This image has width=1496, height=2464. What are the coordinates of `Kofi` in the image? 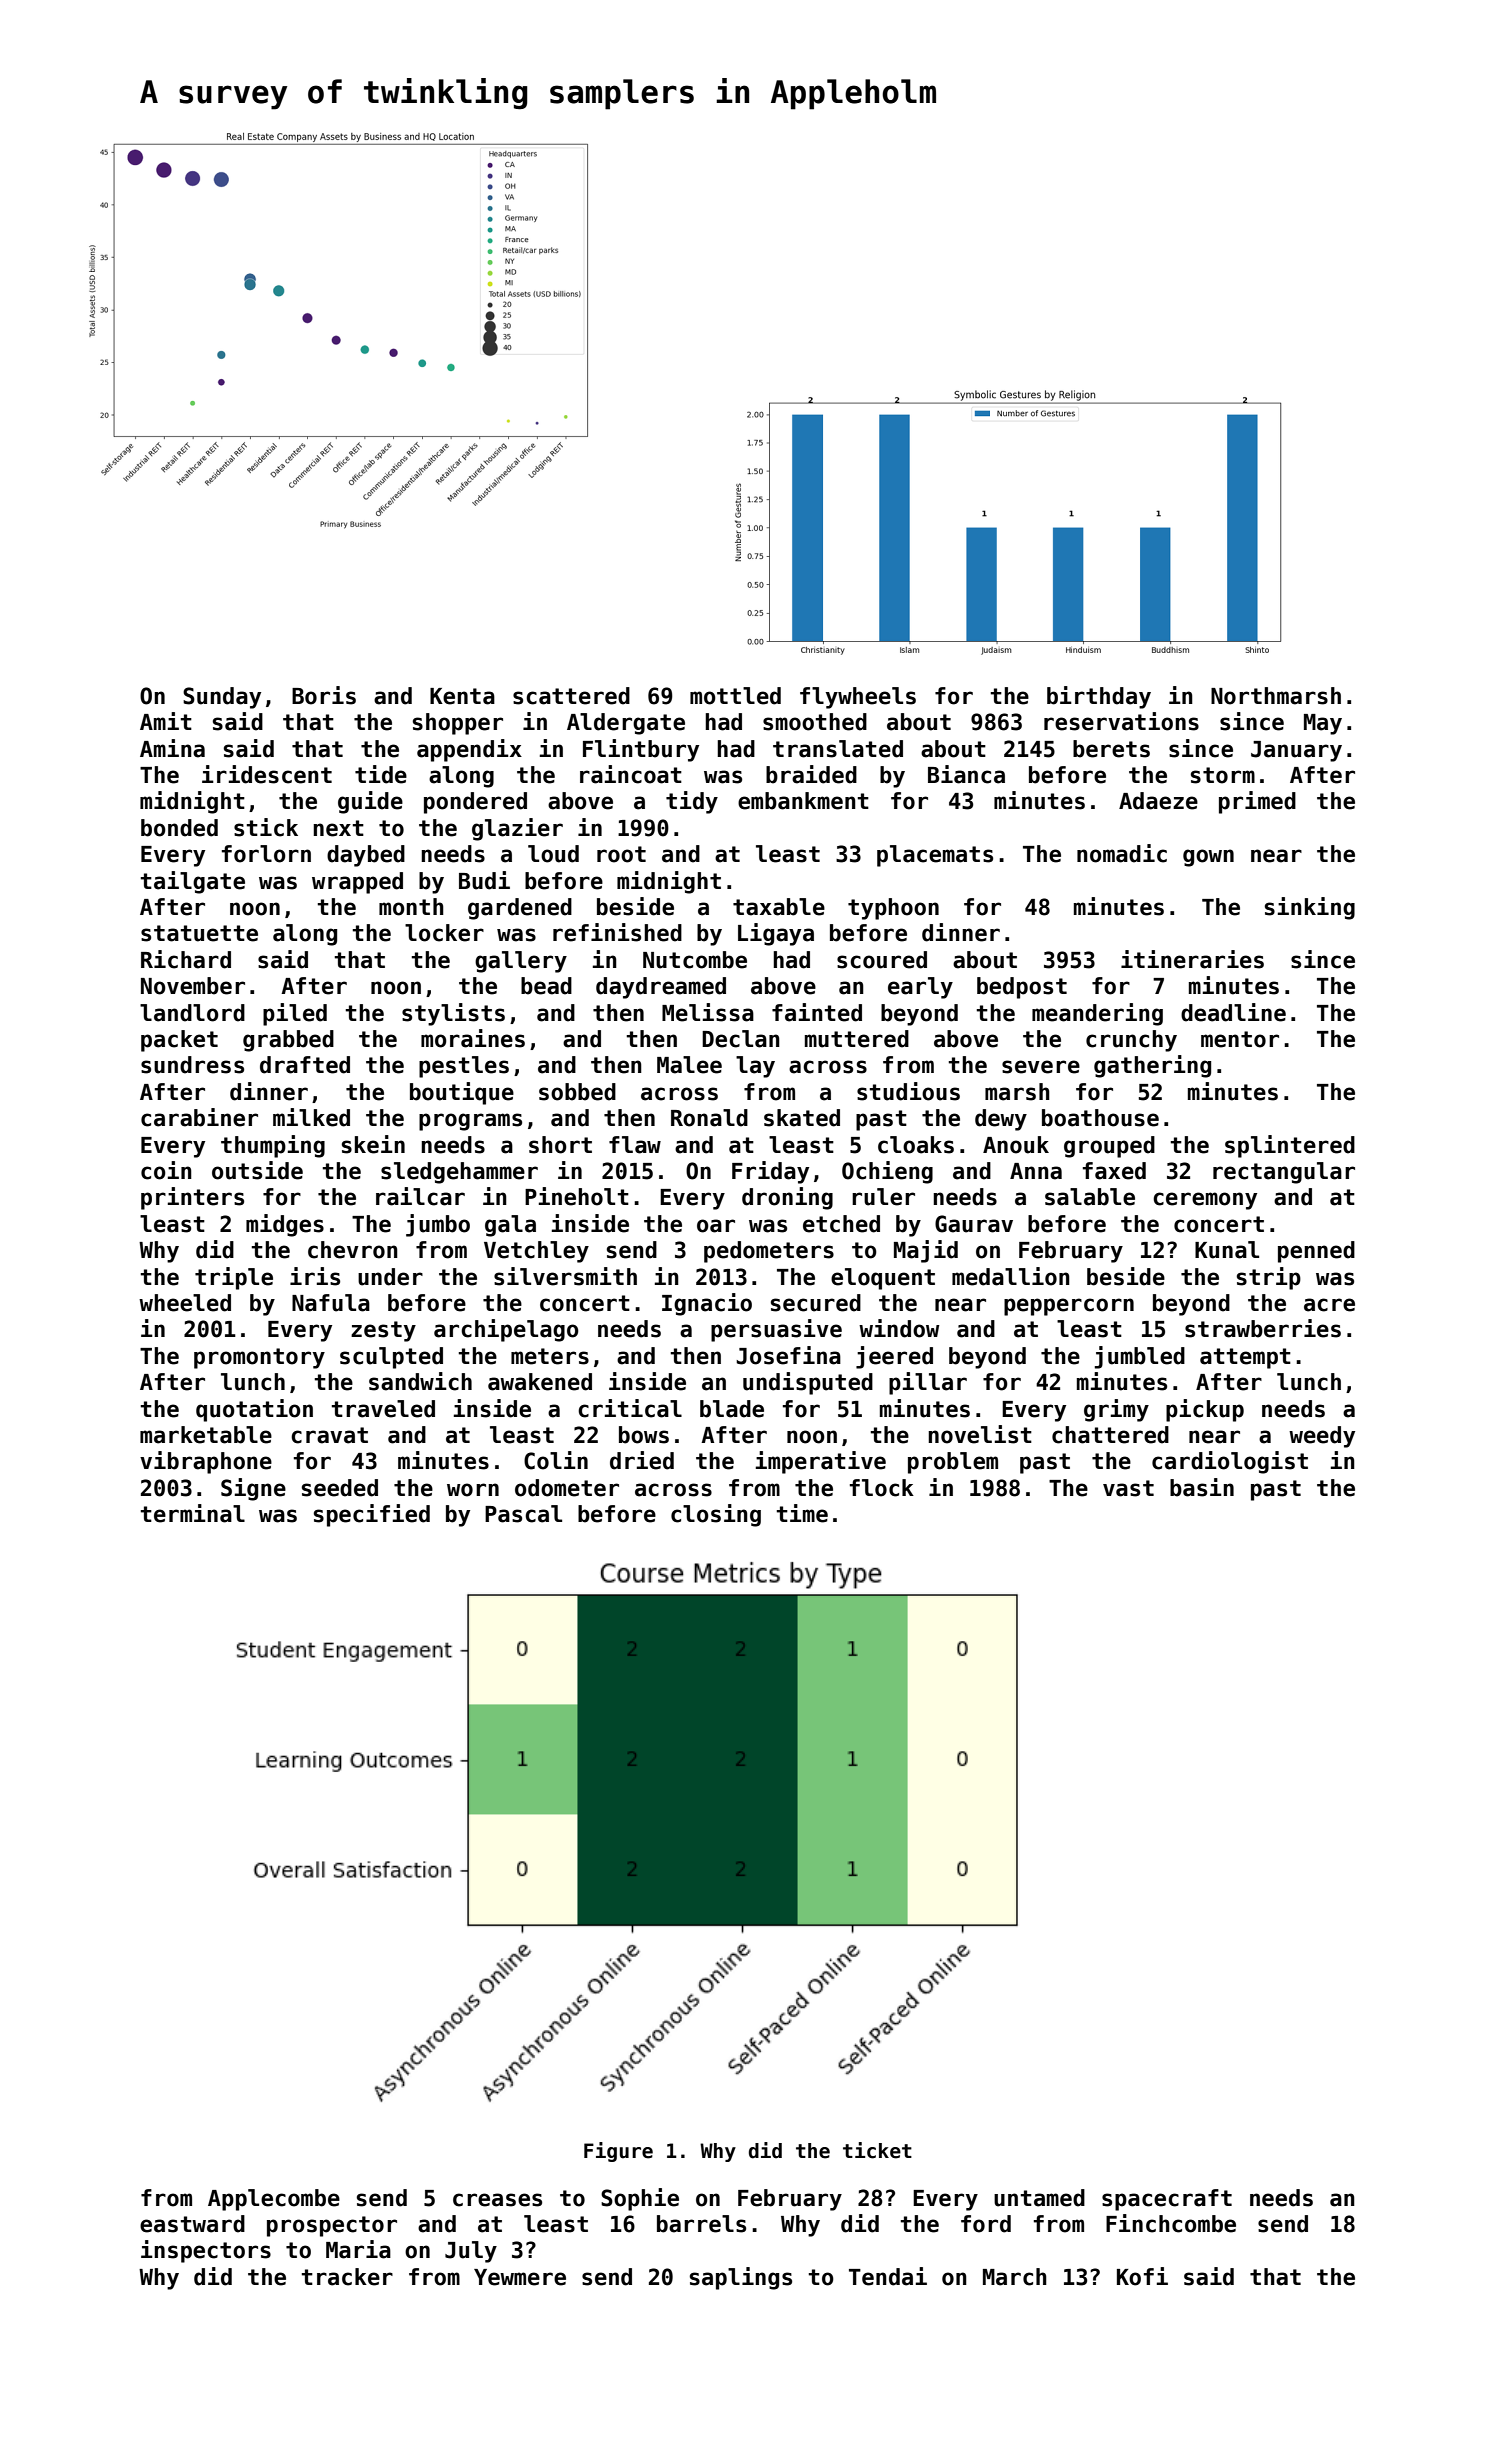 It's located at (1142, 2276).
